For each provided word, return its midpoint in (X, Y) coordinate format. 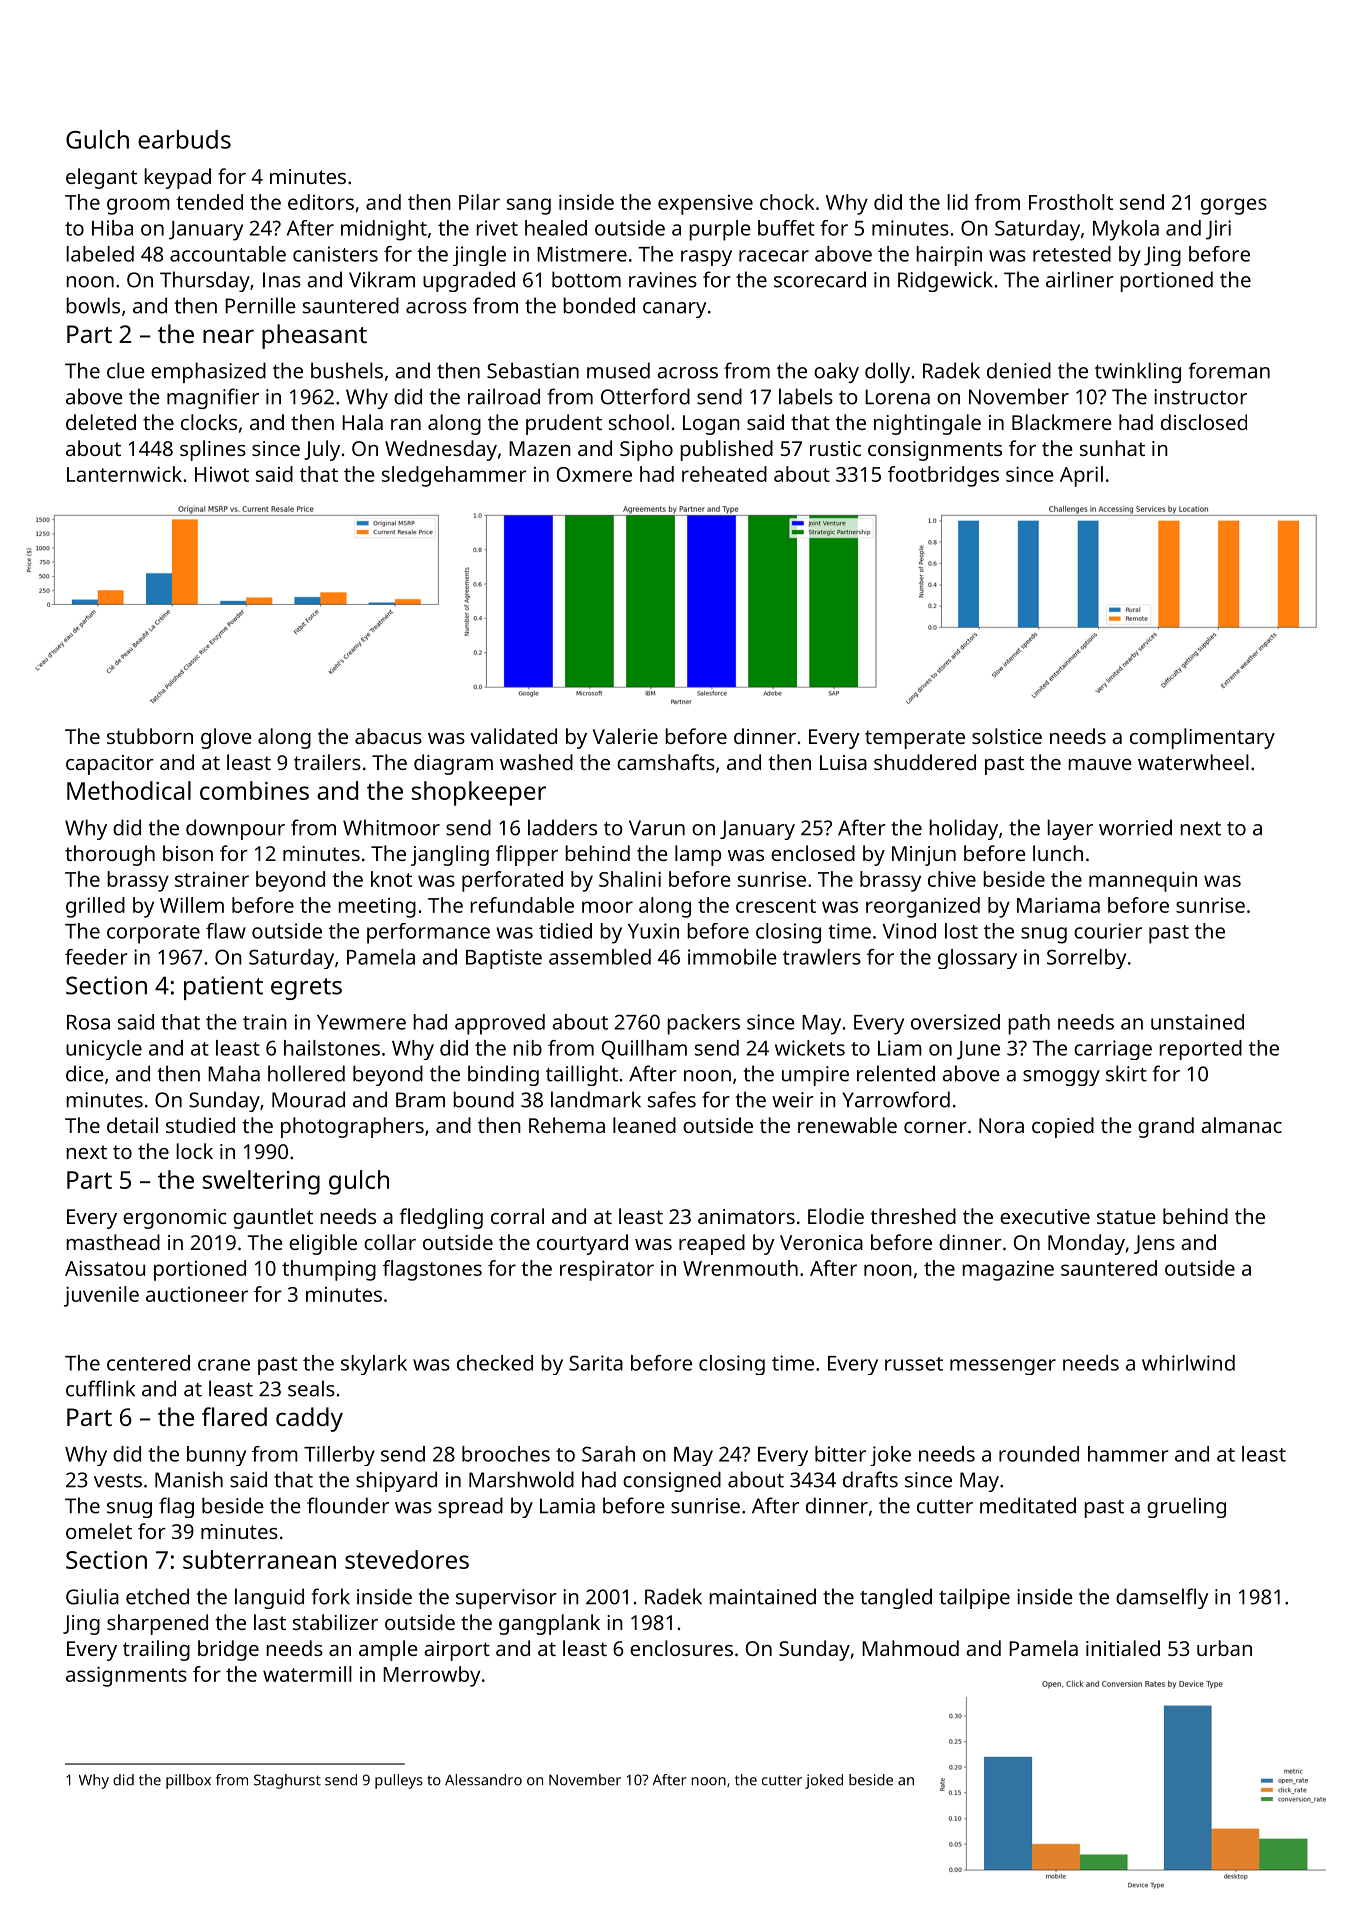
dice (85, 1073)
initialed (1123, 1648)
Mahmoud (910, 1648)
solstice (1007, 736)
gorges (1234, 206)
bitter (840, 1454)
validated (513, 736)
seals (311, 1388)
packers (703, 1024)
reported (1200, 1050)
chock (787, 202)
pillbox (188, 1781)
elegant (101, 178)
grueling (1186, 1507)
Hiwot (222, 474)
